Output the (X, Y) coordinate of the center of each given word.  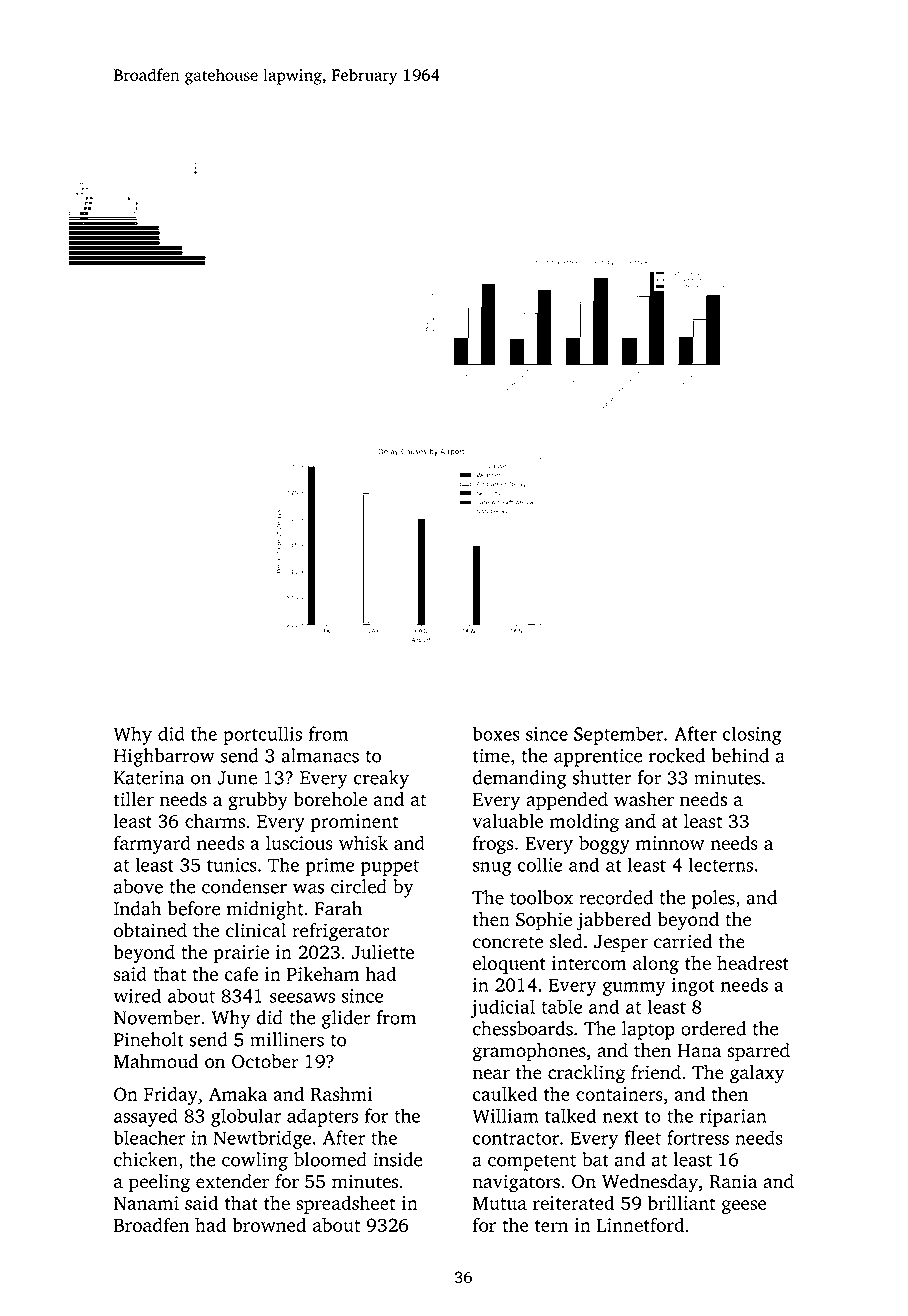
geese (744, 1207)
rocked (677, 755)
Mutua (500, 1203)
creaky (381, 779)
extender (232, 1181)
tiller (134, 799)
